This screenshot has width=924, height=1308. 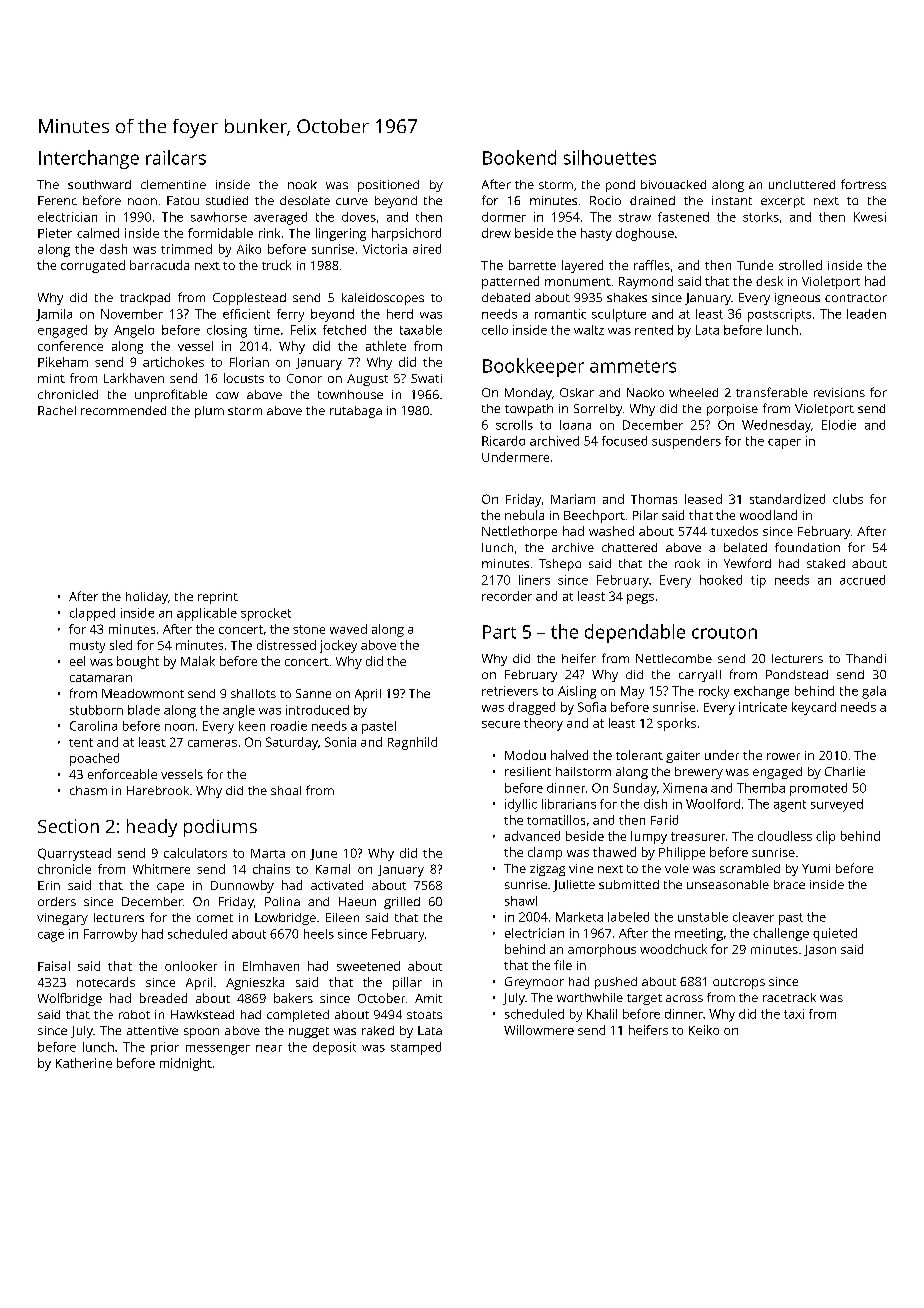 I want to click on Mariam, so click(x=573, y=499).
